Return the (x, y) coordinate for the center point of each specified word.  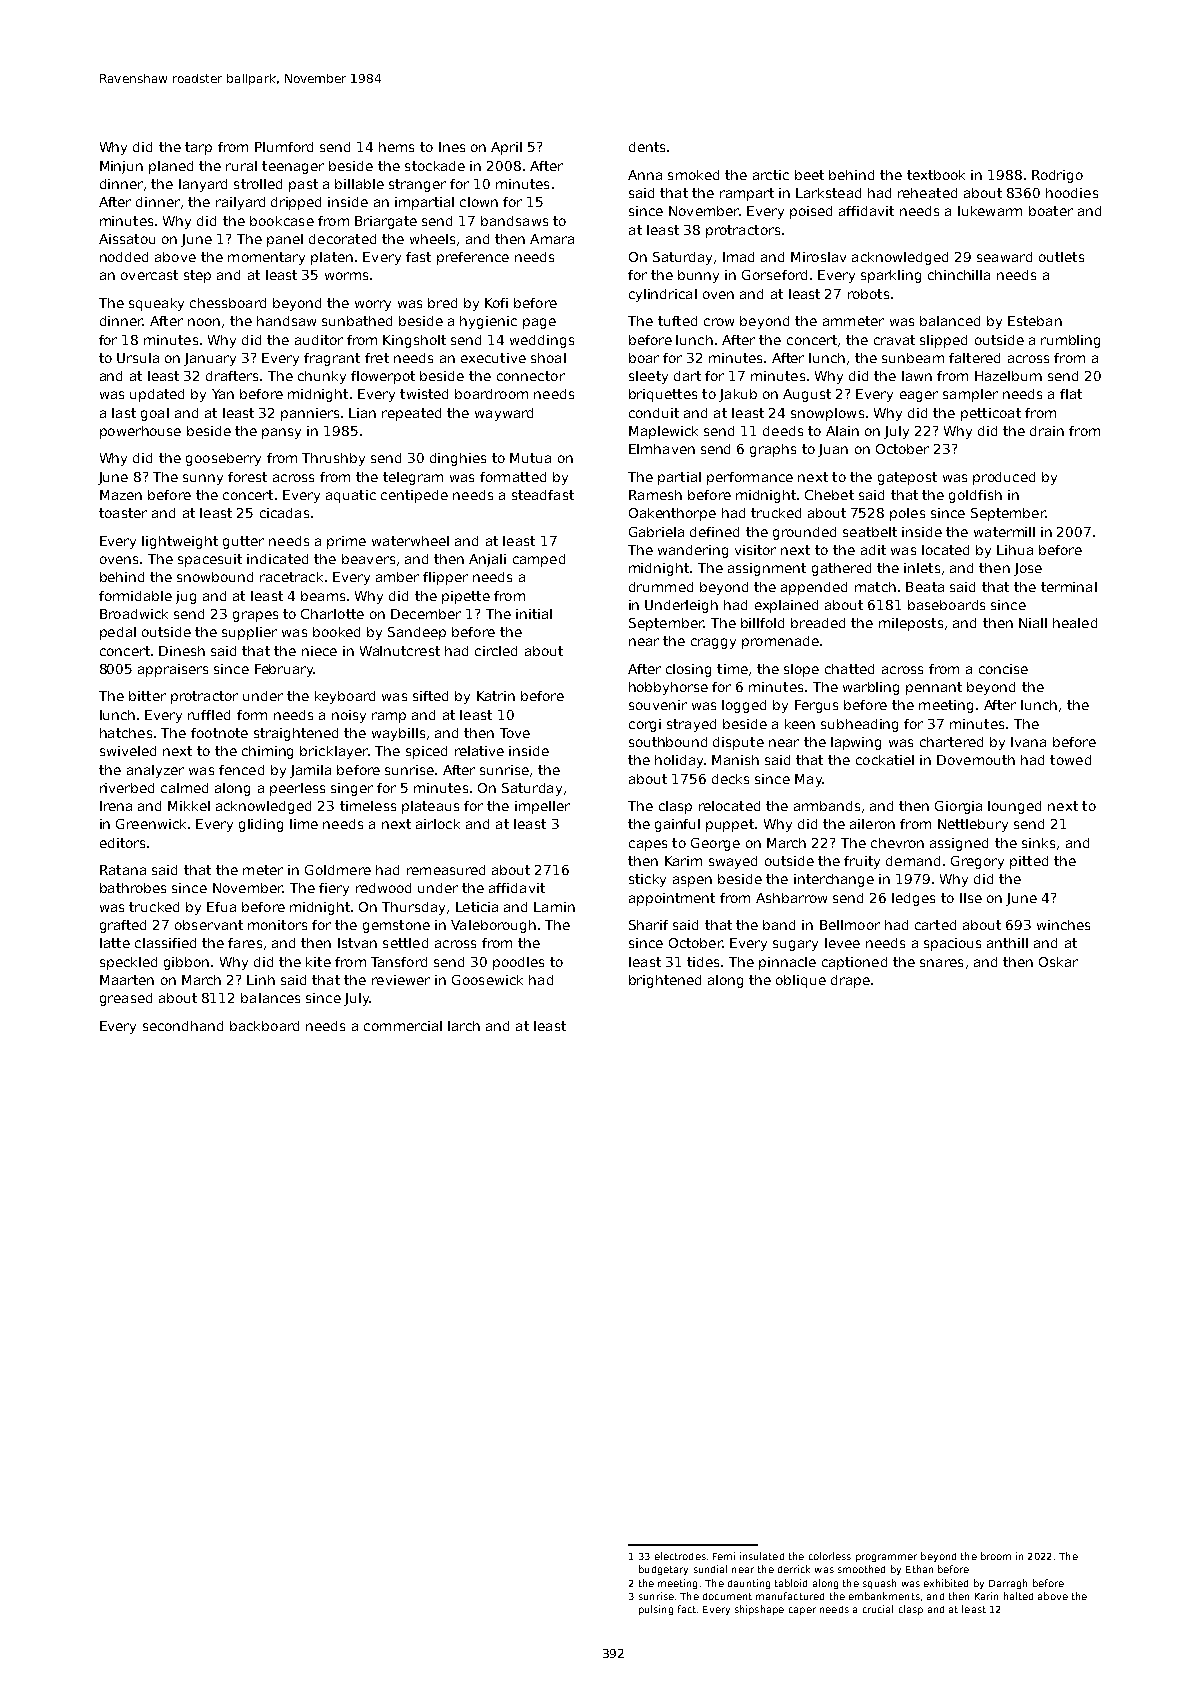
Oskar (1058, 962)
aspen (692, 881)
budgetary (663, 1570)
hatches (126, 733)
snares (941, 963)
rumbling (1070, 341)
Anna (645, 175)
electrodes (680, 1556)
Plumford (284, 147)
